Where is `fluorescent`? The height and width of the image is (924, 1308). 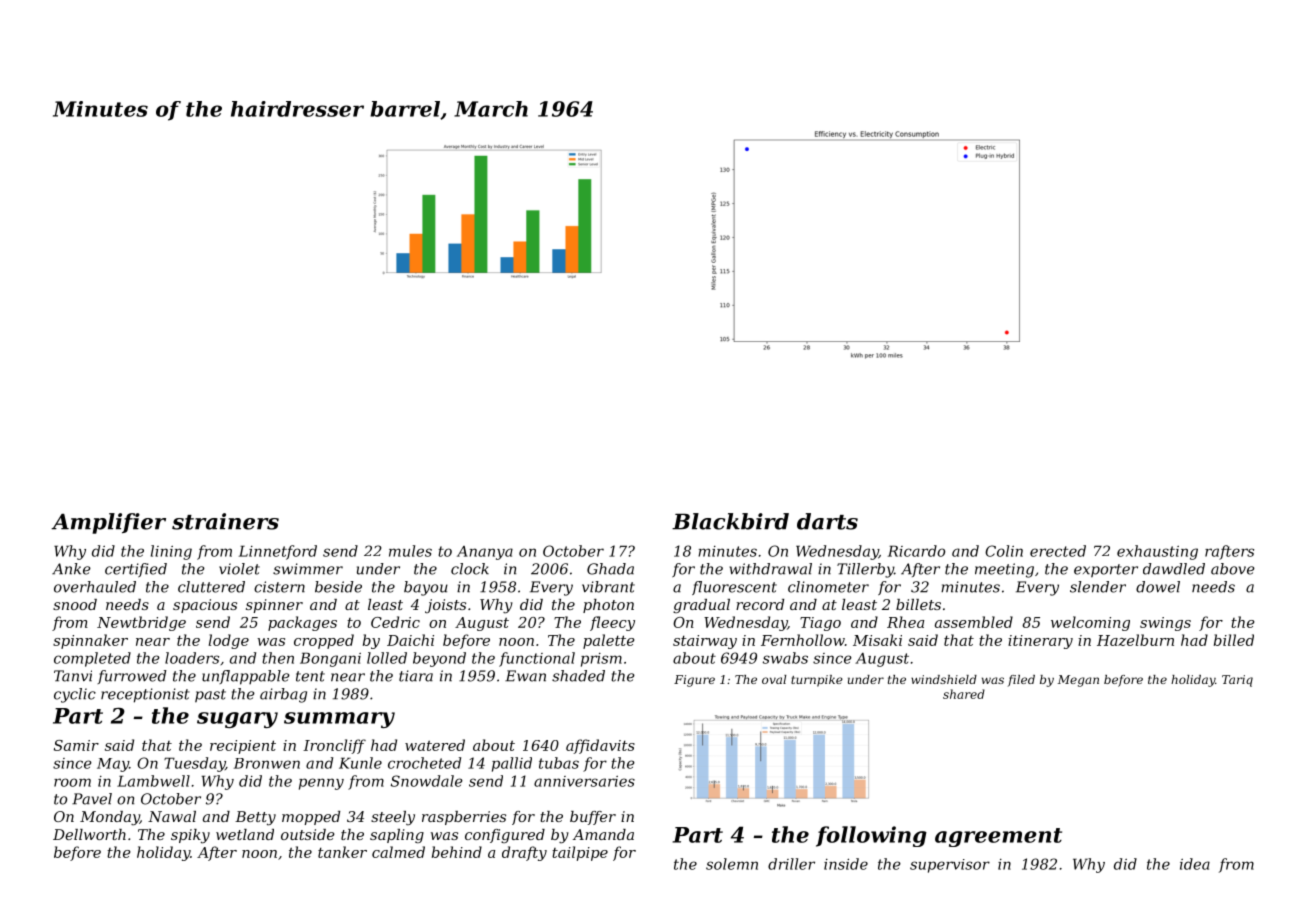
fluorescent is located at coordinates (734, 588).
